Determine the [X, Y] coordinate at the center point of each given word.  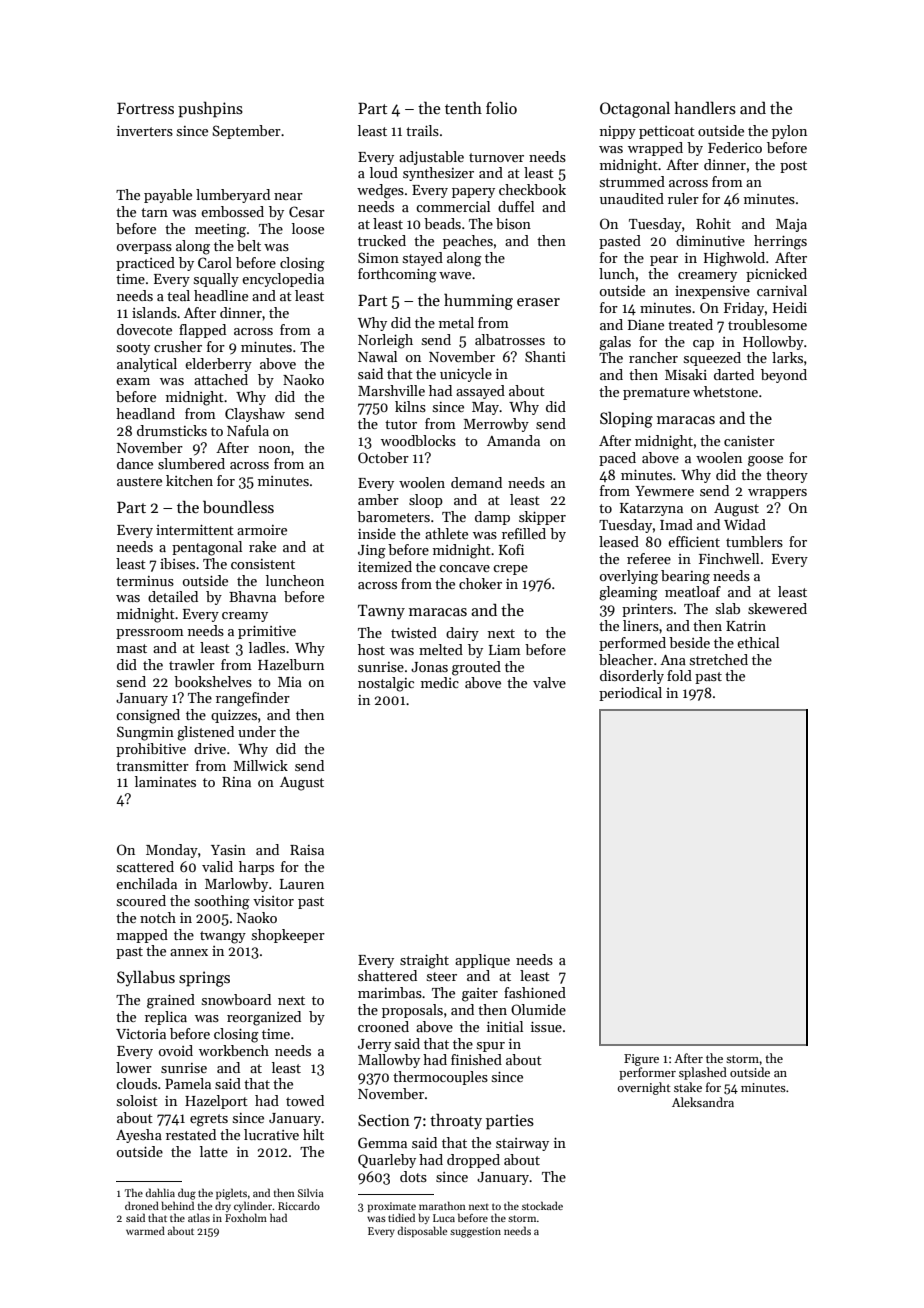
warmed [145, 1230]
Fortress [145, 108]
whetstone [725, 391]
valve [549, 682]
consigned [148, 716]
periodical [630, 694]
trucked [382, 240]
